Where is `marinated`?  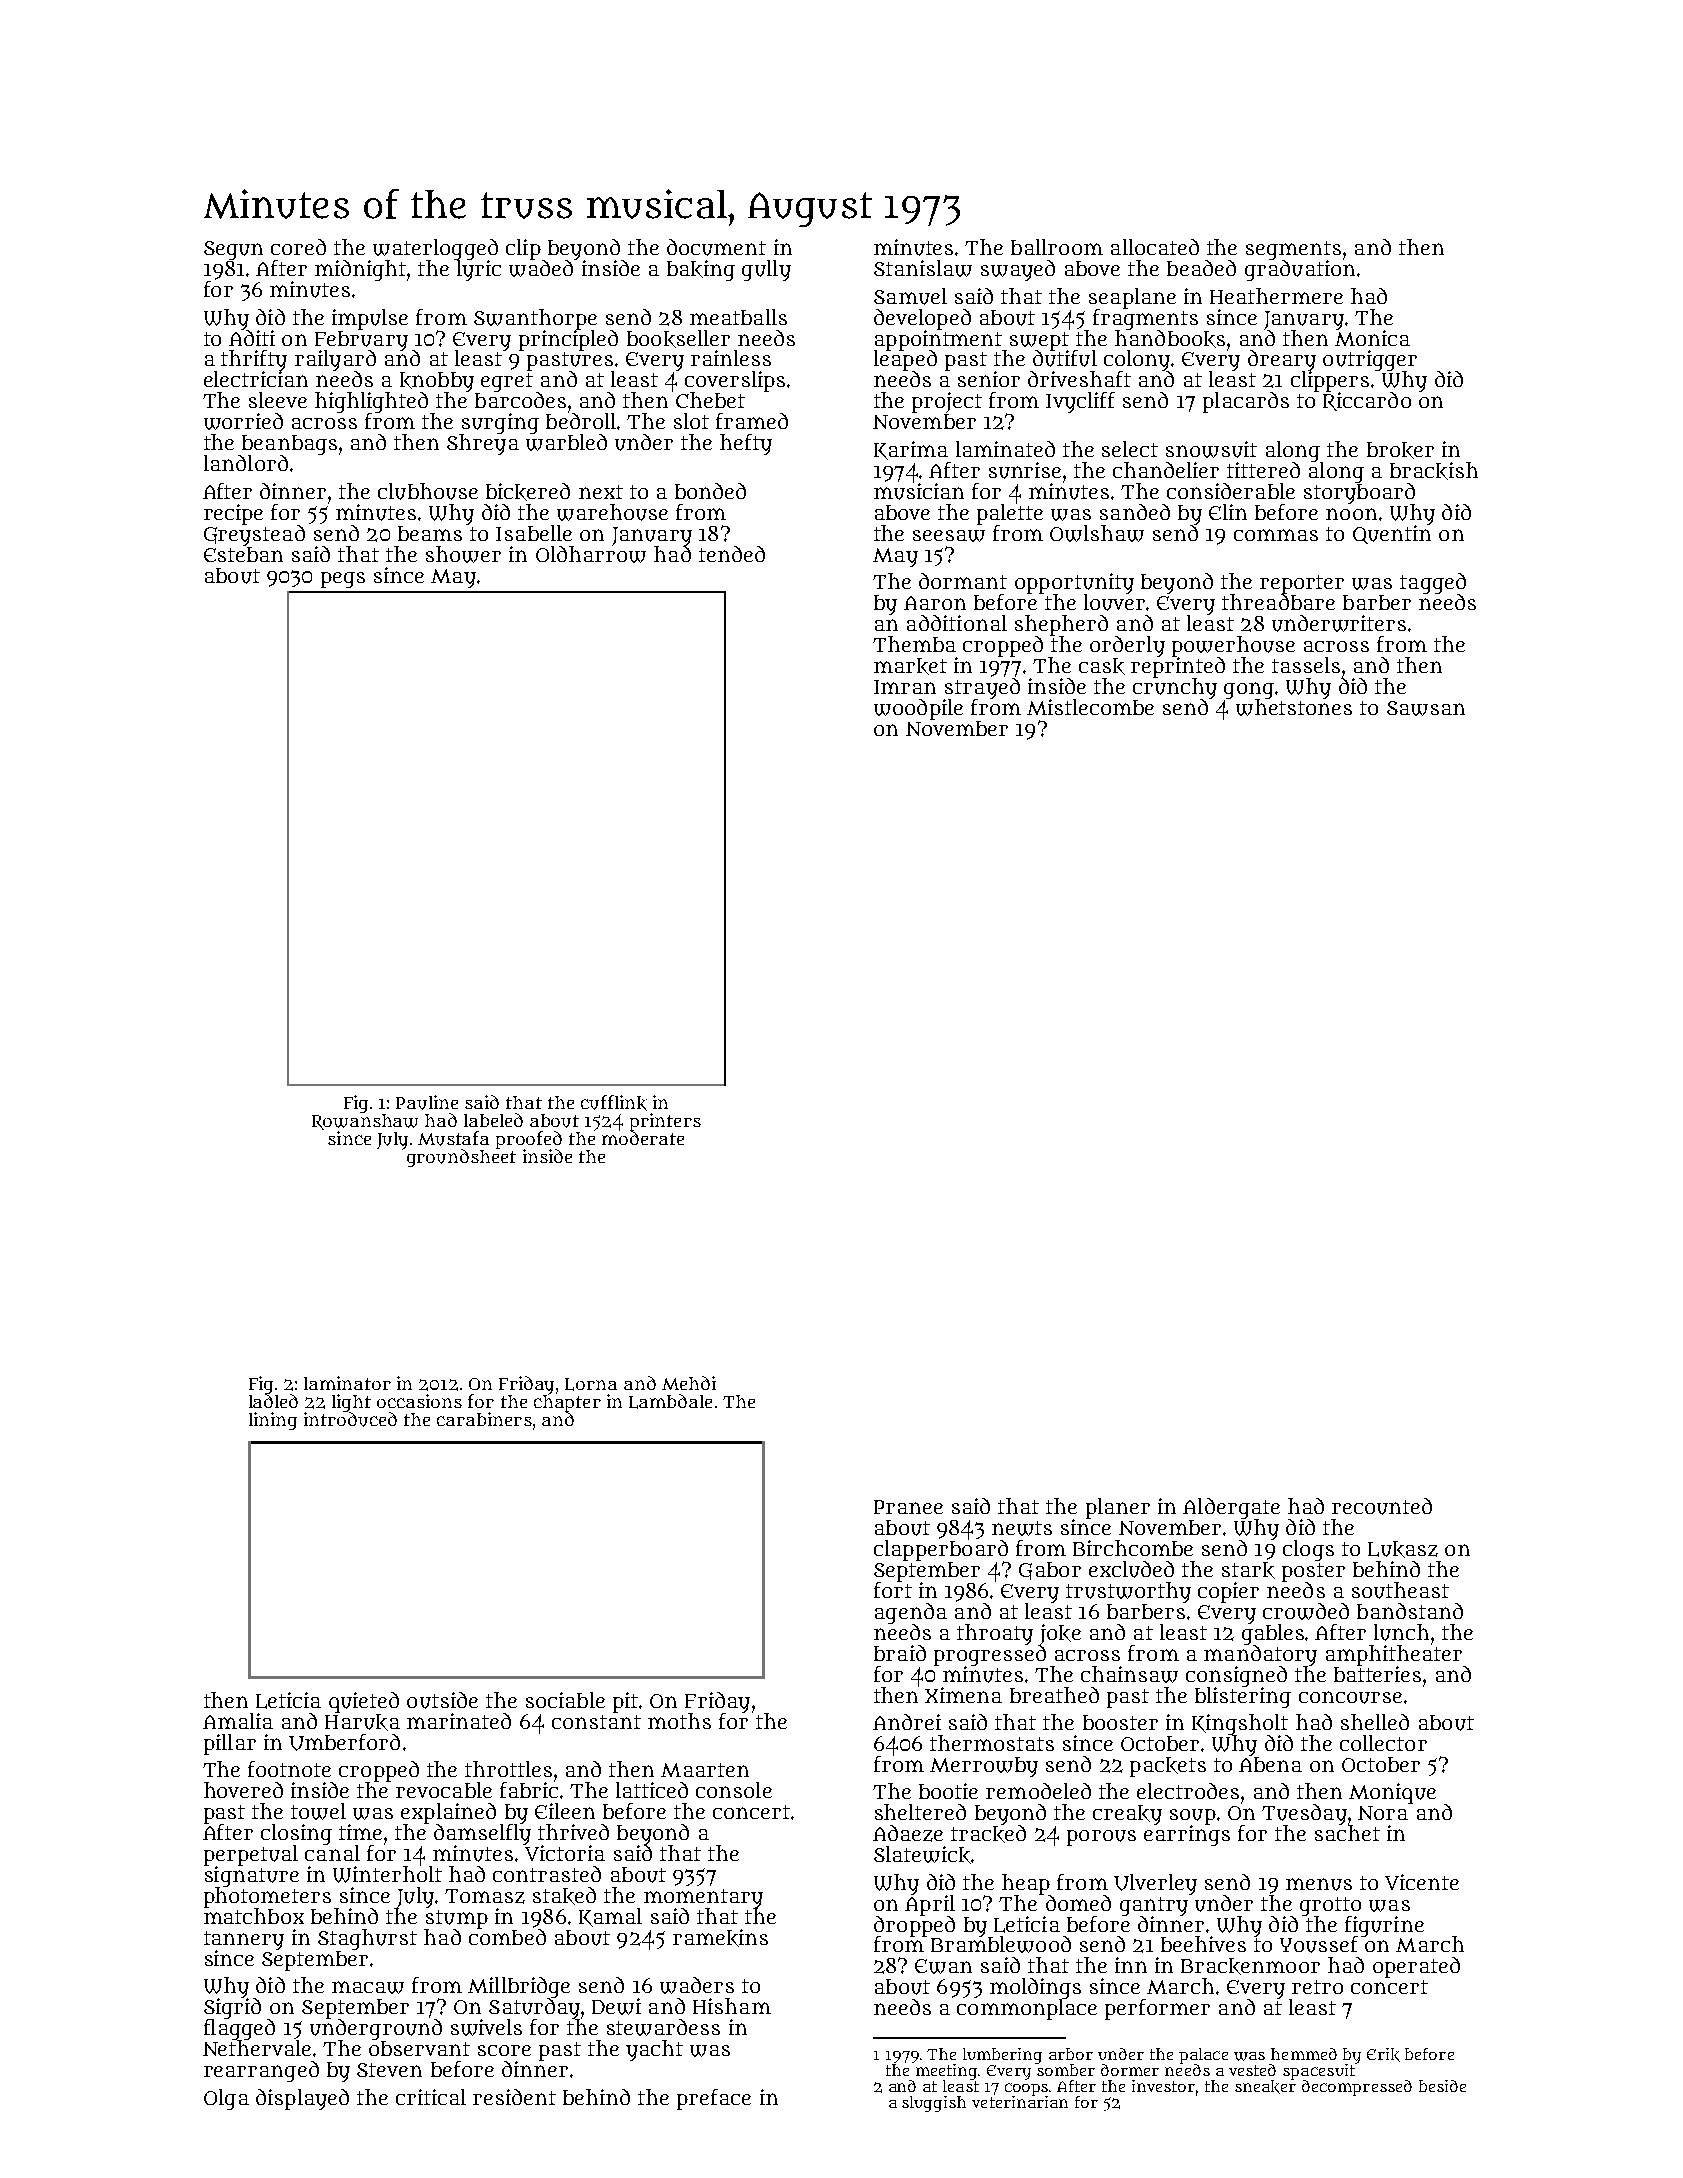 marinated is located at coordinates (459, 1721).
